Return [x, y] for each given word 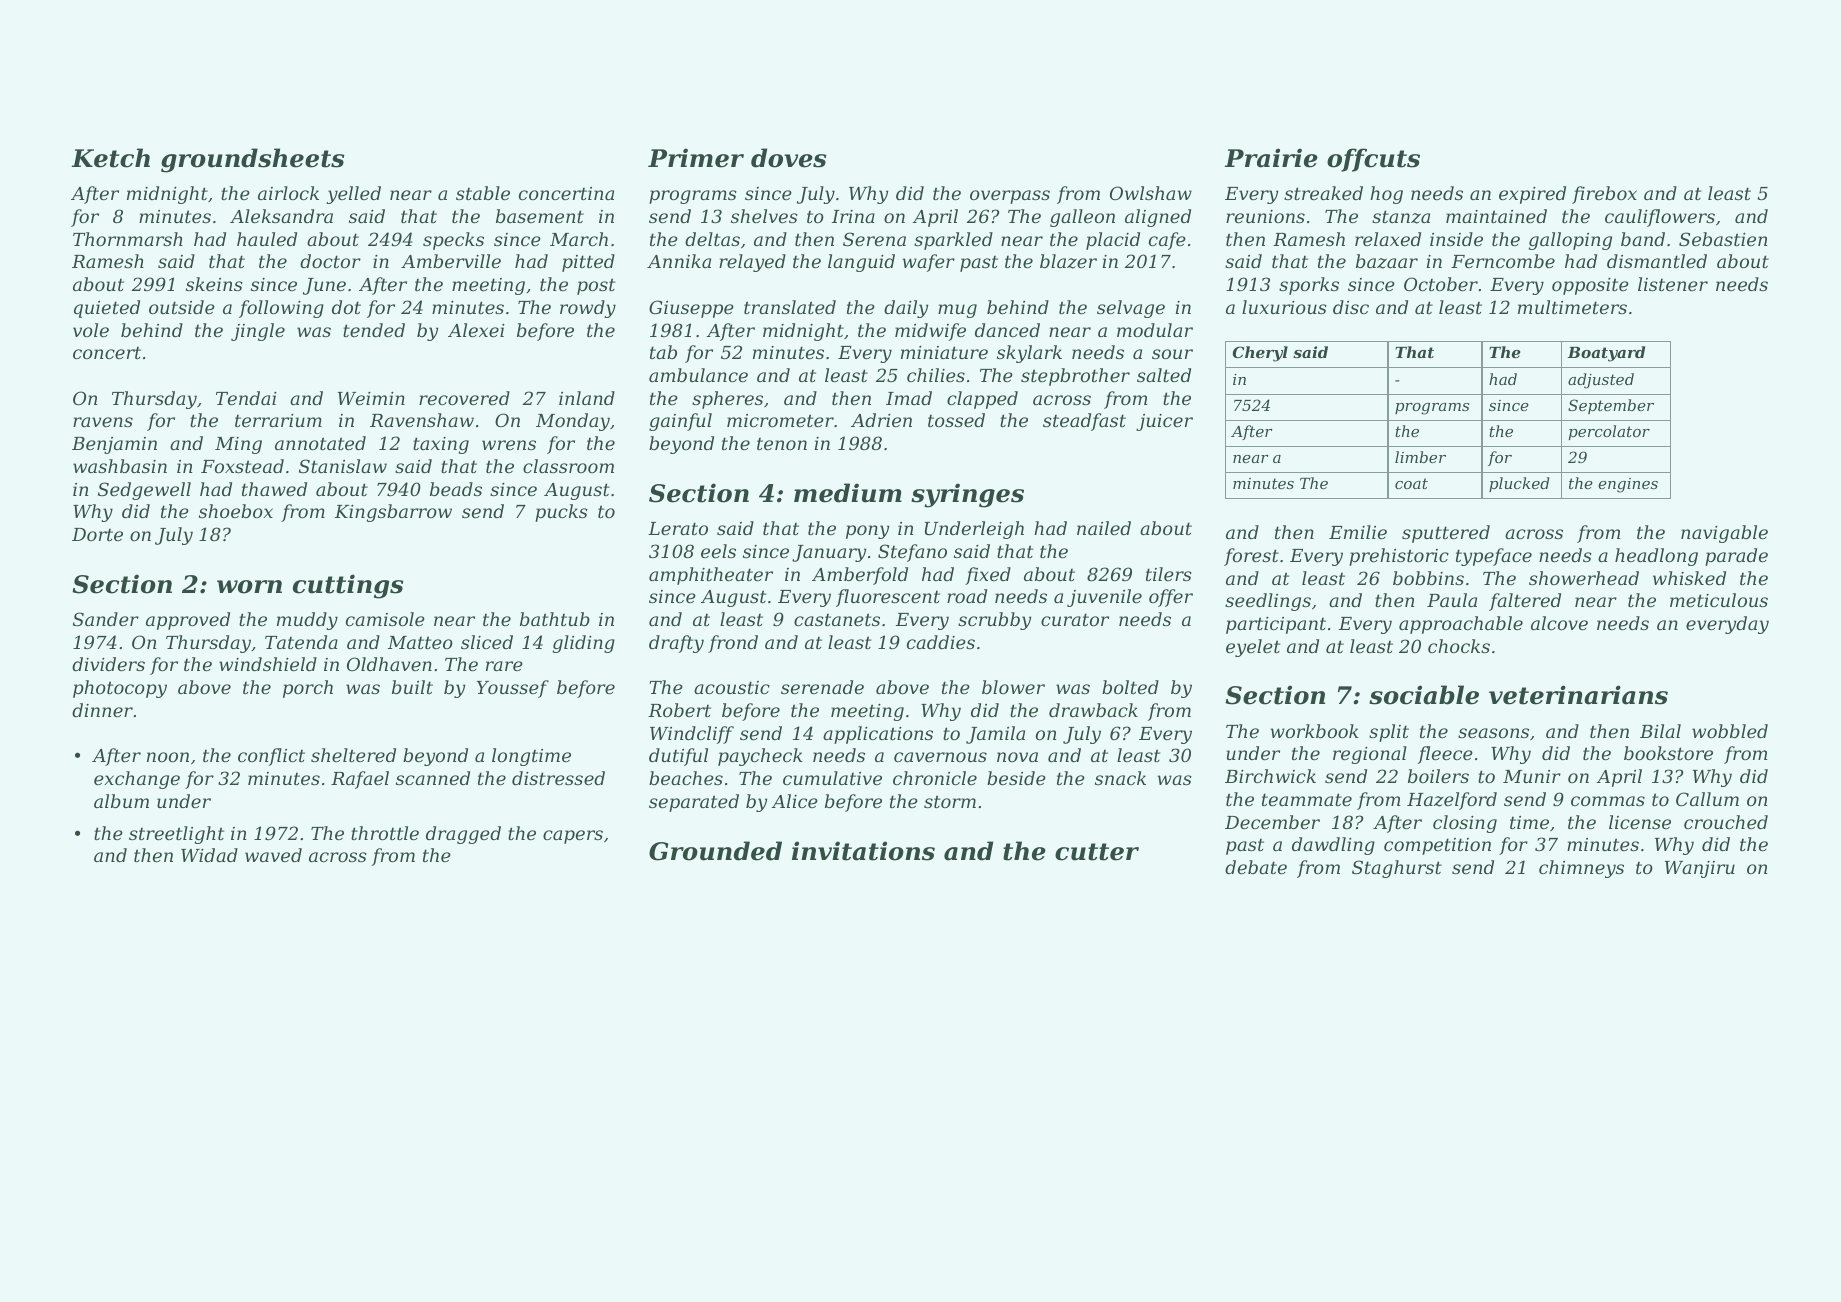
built [412, 687]
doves [788, 158]
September [1611, 406]
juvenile [1104, 598]
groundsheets [252, 160]
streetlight [176, 835]
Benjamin [114, 445]
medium [848, 493]
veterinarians [1578, 695]
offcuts [1373, 160]
